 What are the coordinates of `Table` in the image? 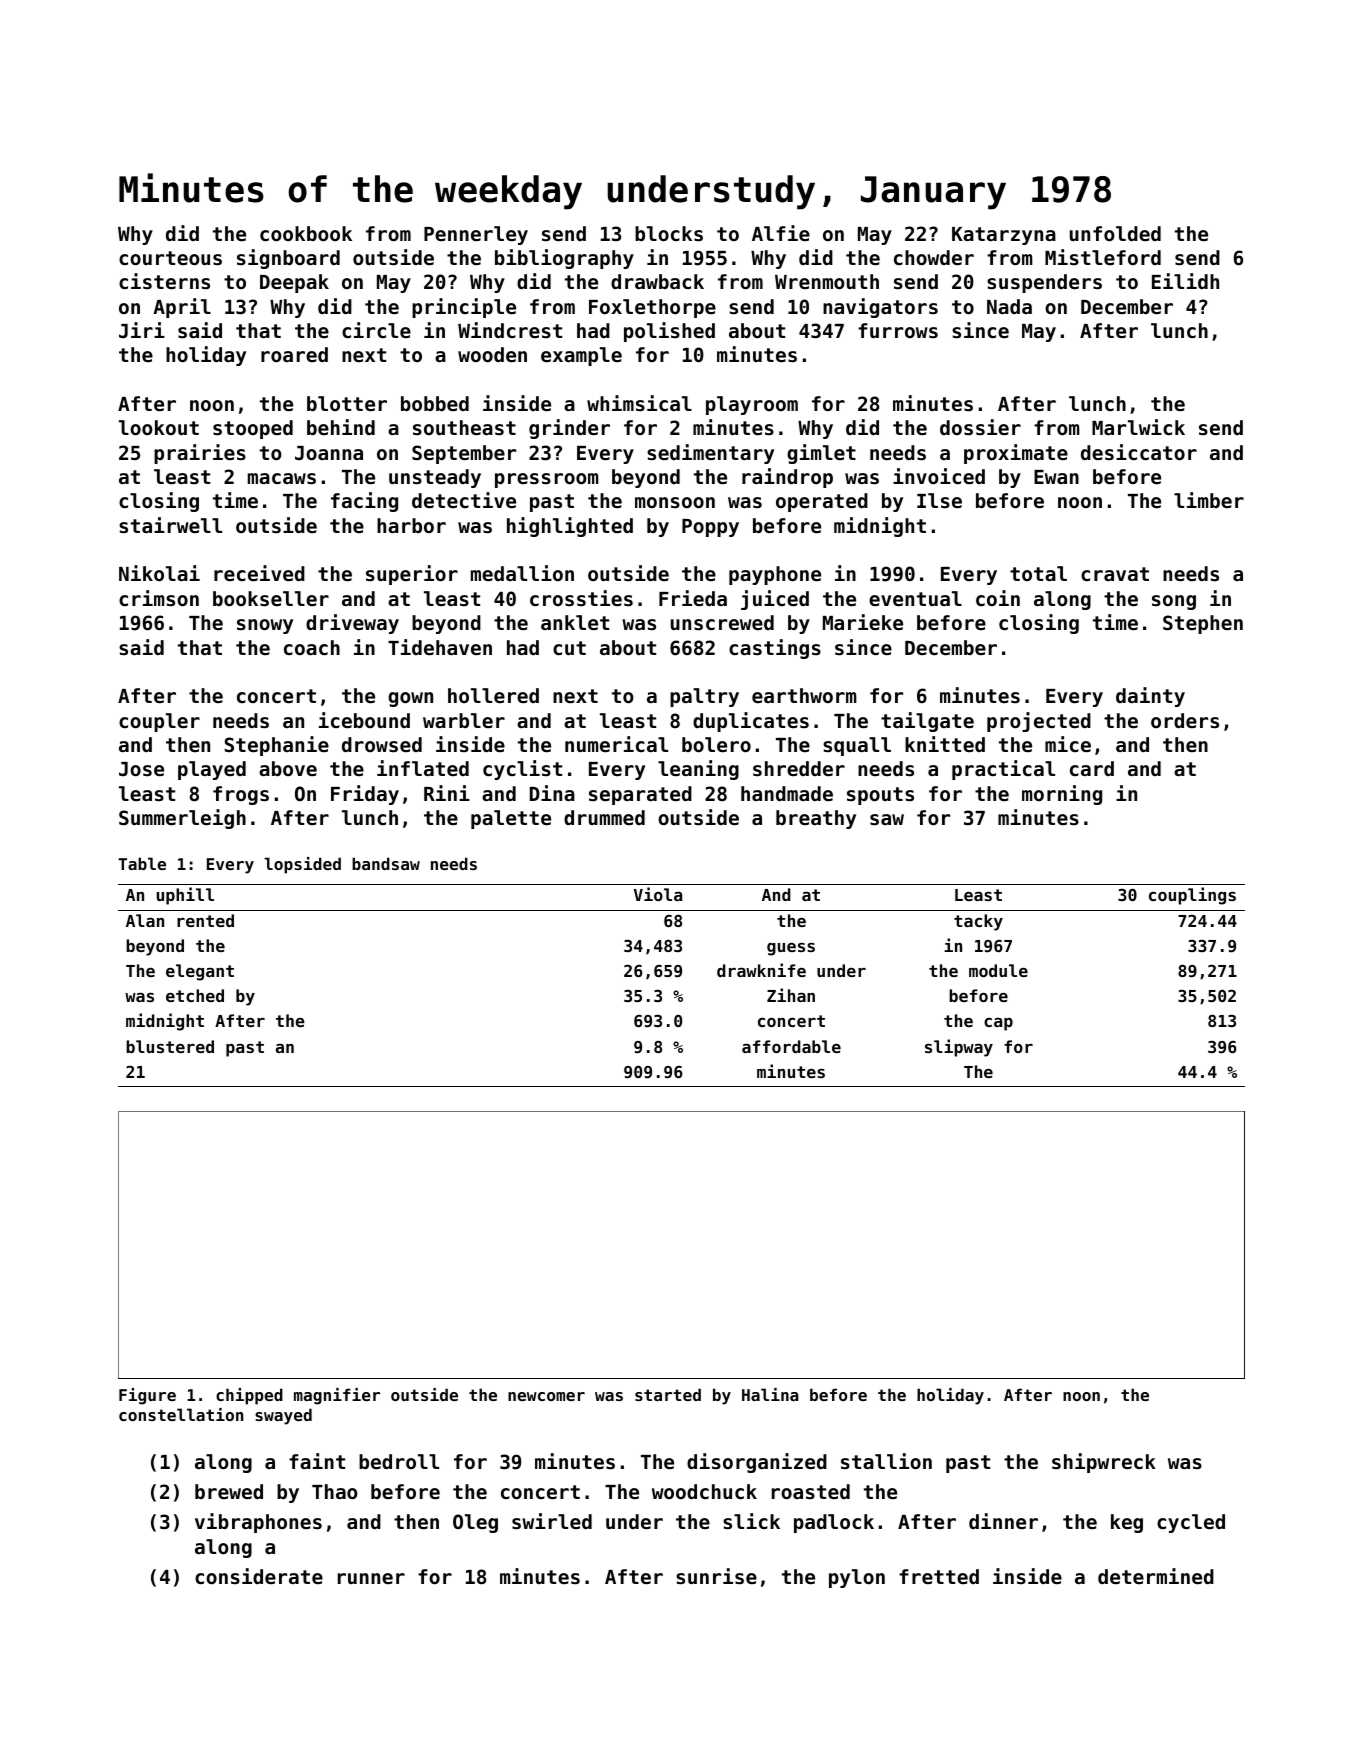 It's located at (142, 863).
